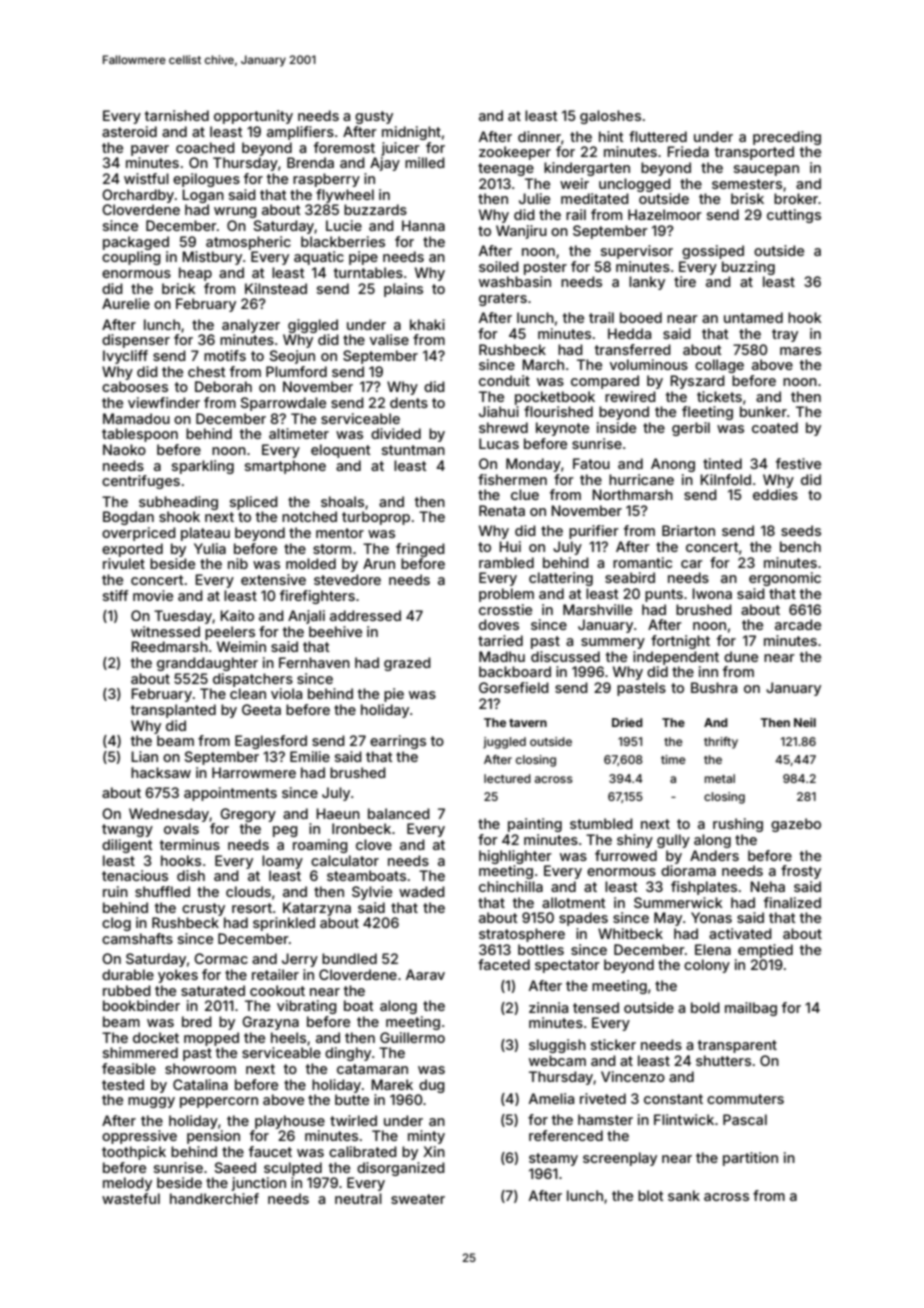 The width and height of the page is (924, 1308). I want to click on gusty, so click(374, 117).
